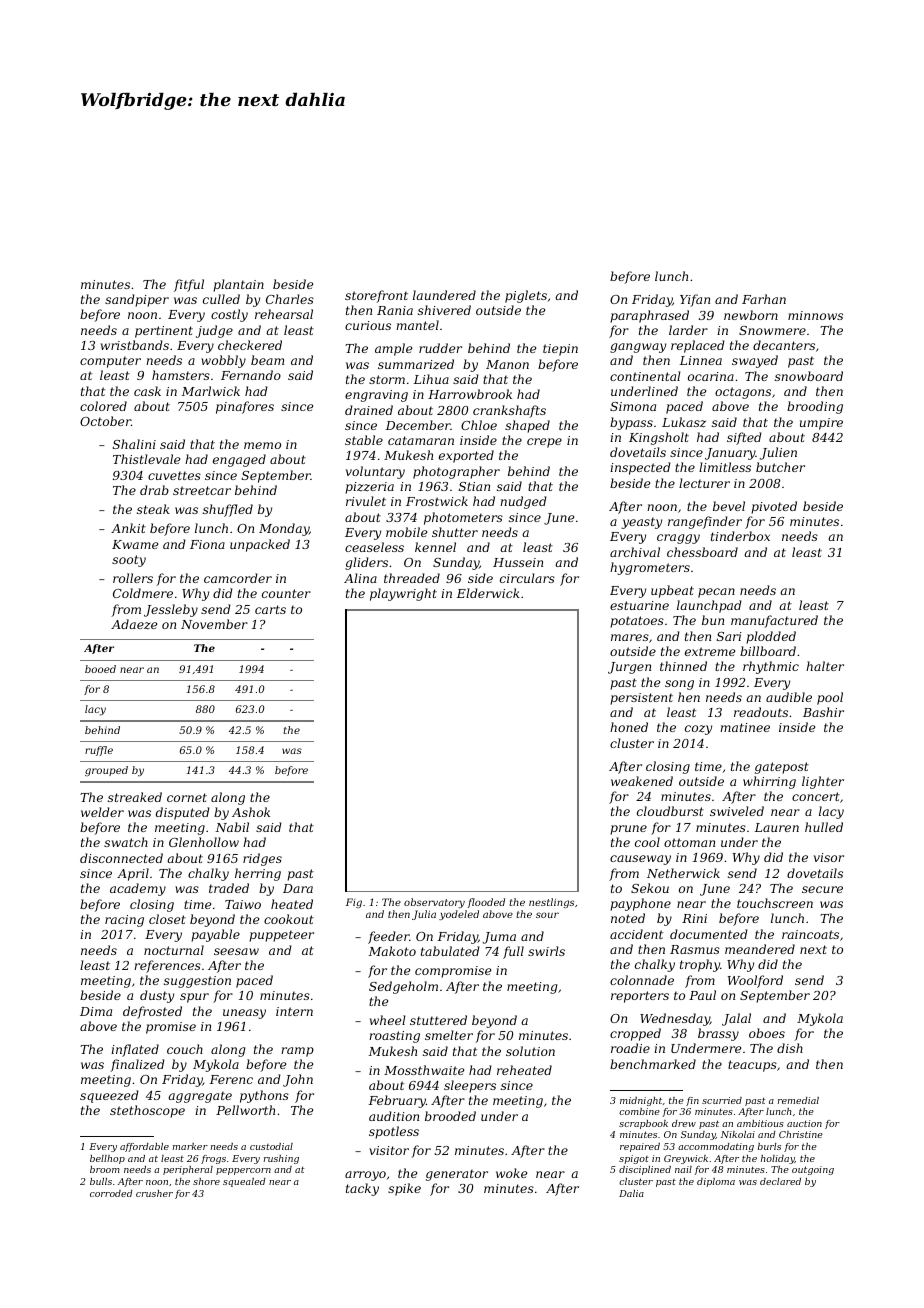  What do you see at coordinates (250, 345) in the screenshot?
I see `checkered` at bounding box center [250, 345].
